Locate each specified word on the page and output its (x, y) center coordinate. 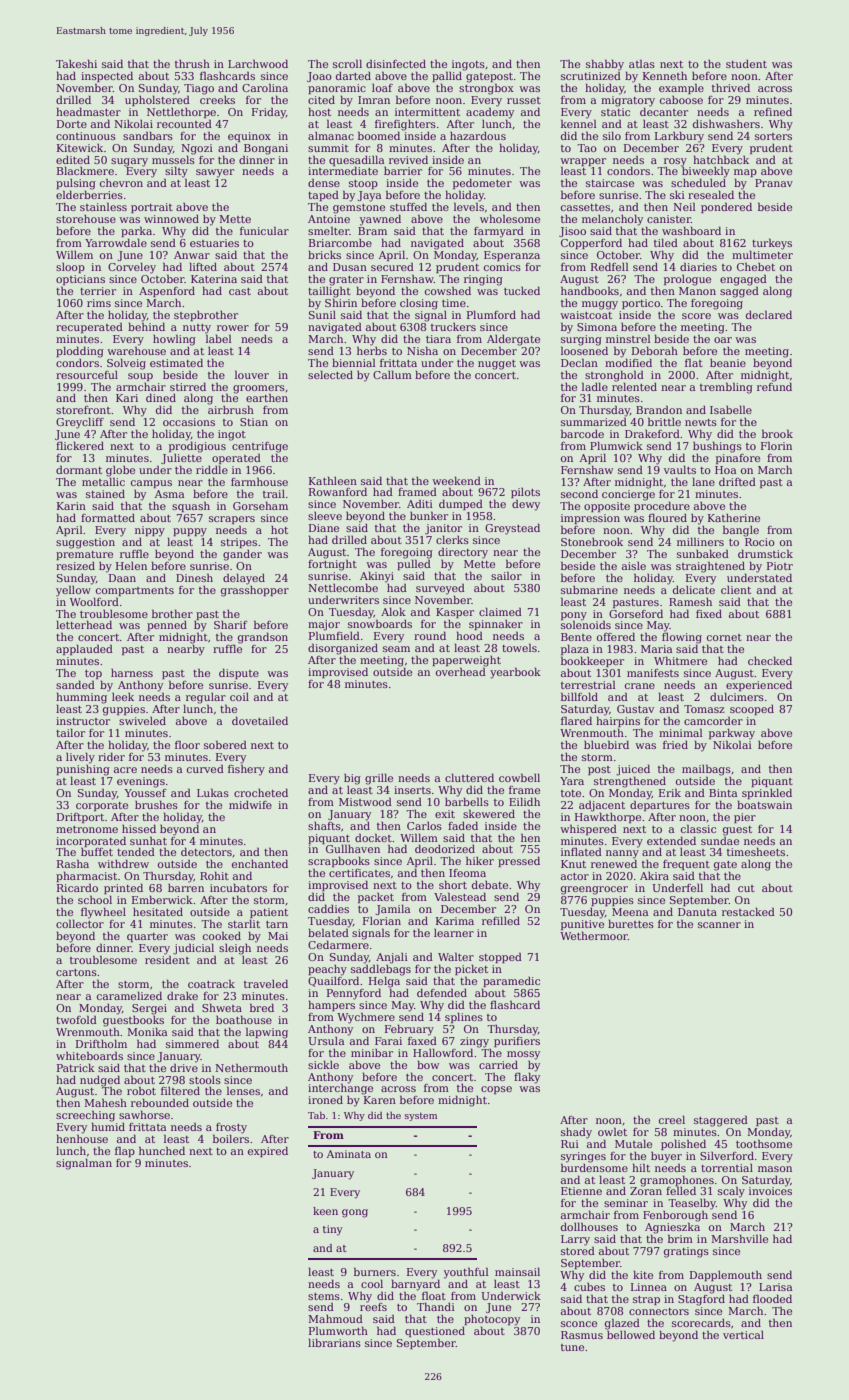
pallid (447, 76)
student (746, 64)
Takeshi (76, 63)
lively (80, 758)
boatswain (764, 804)
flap (125, 1151)
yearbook (515, 673)
